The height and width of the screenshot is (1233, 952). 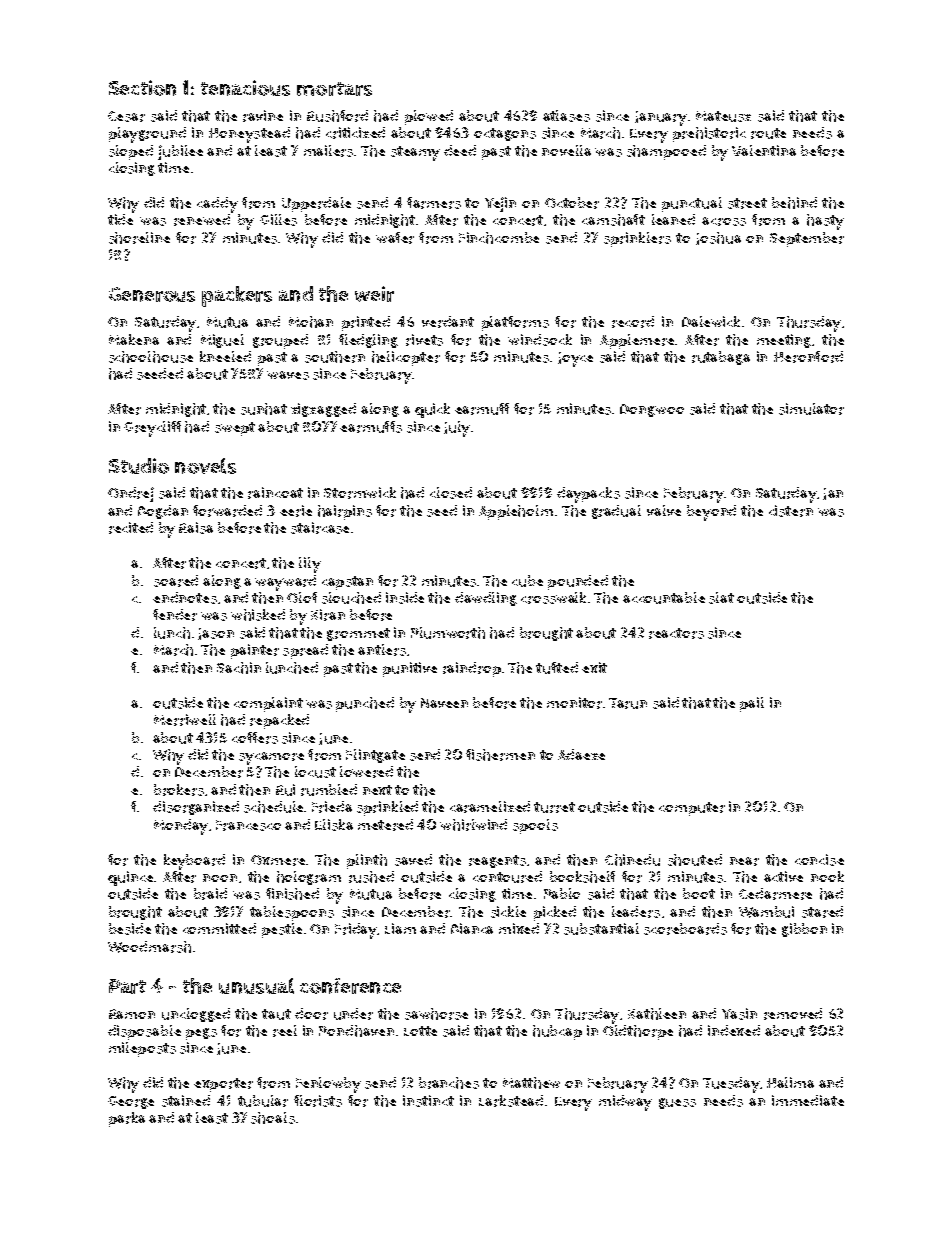 I want to click on fender, so click(x=175, y=615).
